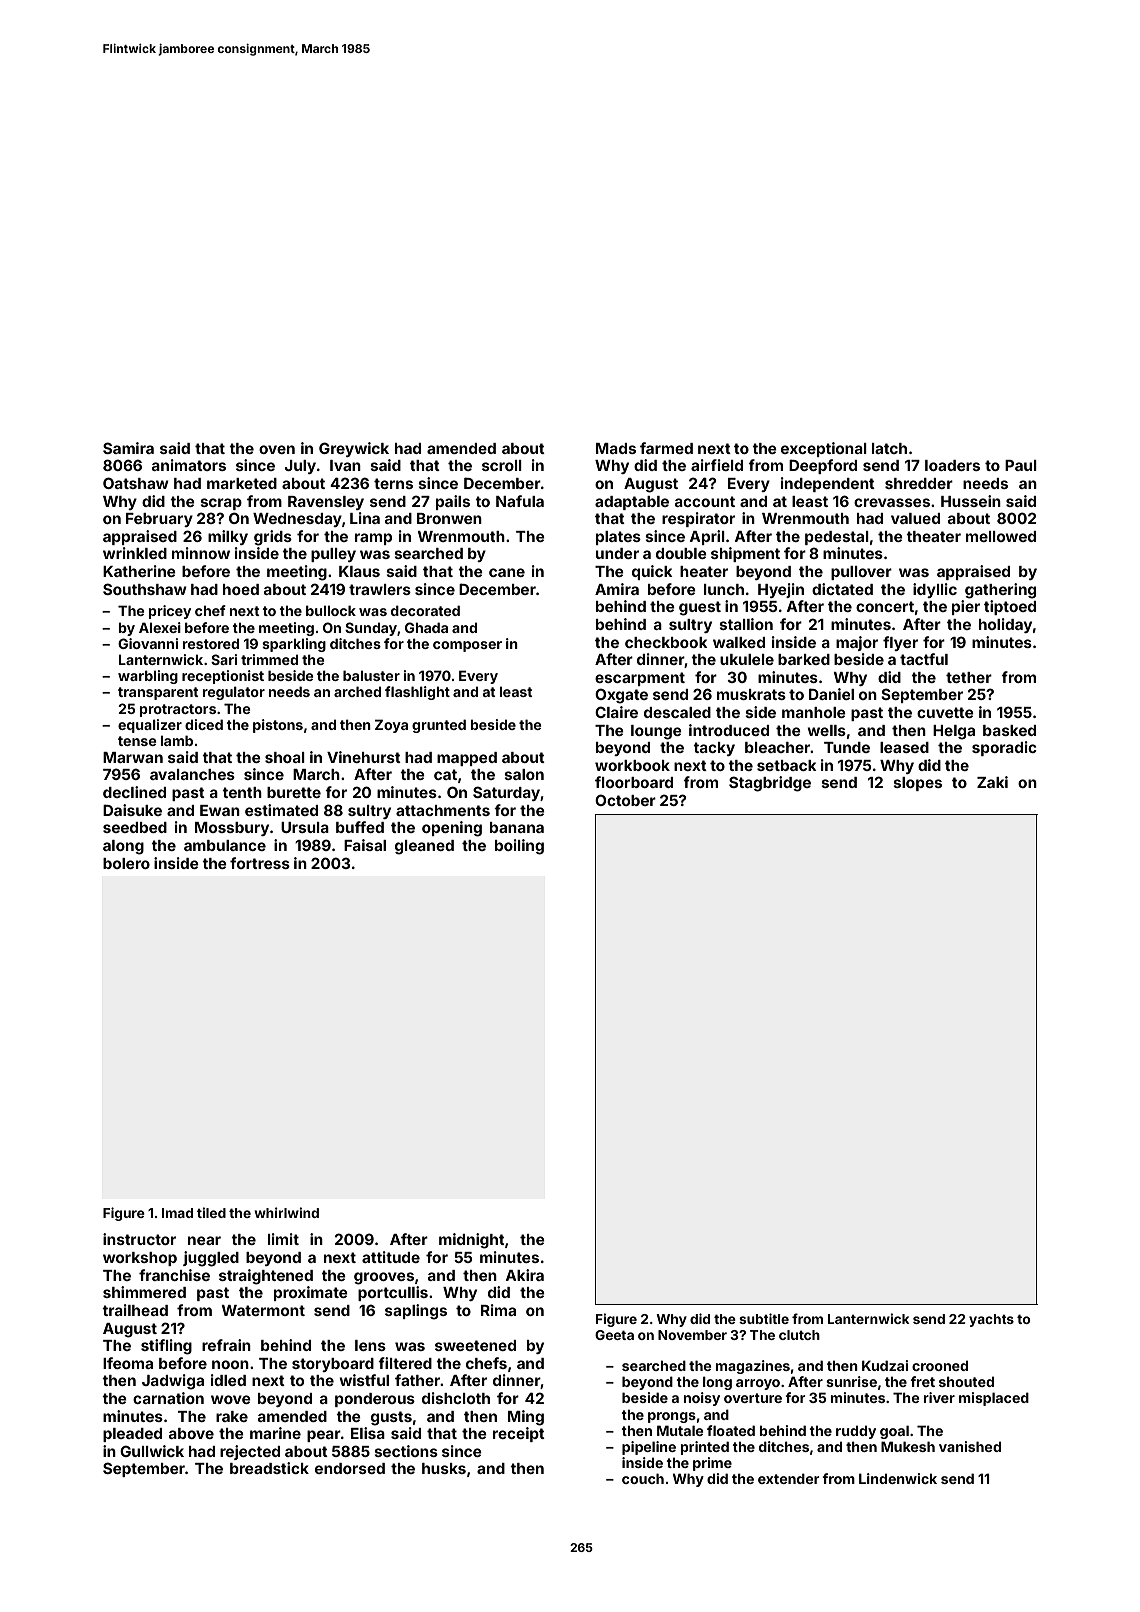 Image resolution: width=1140 pixels, height=1612 pixels. What do you see at coordinates (148, 677) in the screenshot?
I see `warbling` at bounding box center [148, 677].
